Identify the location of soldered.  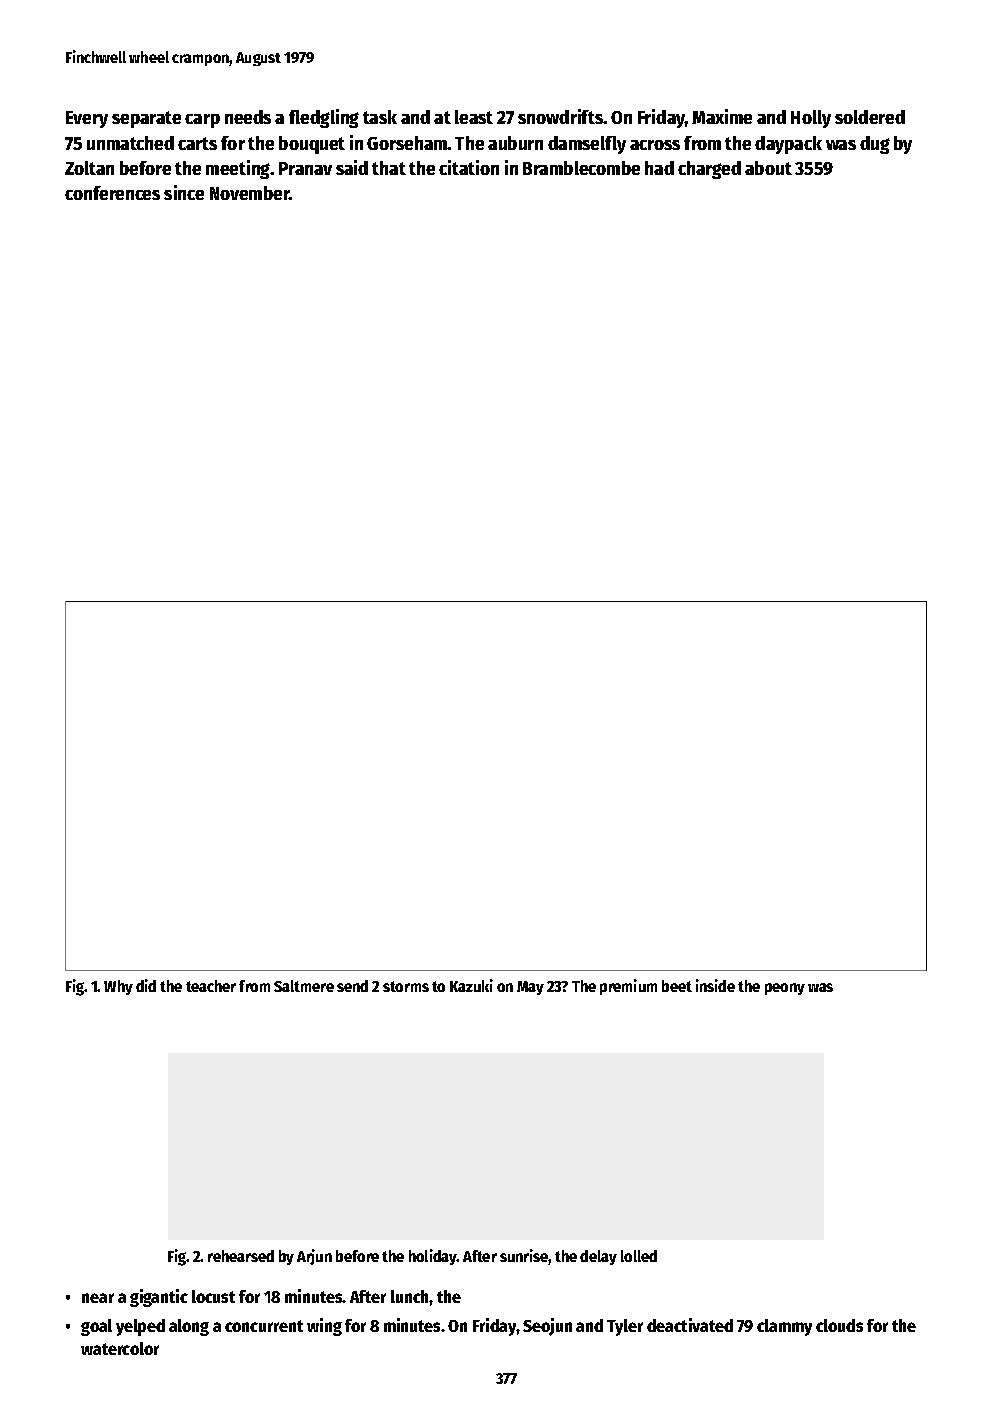
(870, 117).
